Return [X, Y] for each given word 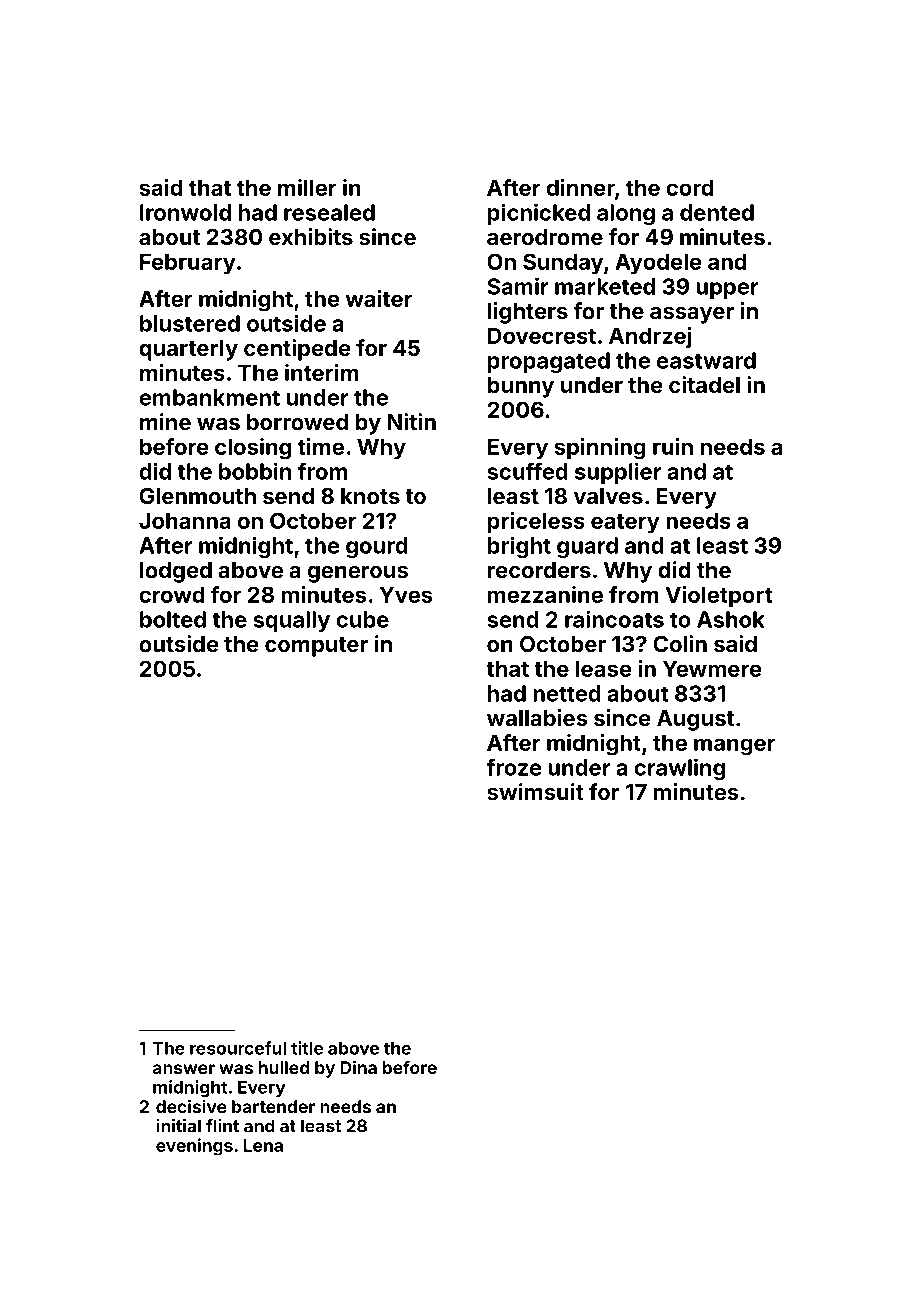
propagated [549, 362]
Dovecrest [542, 335]
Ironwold [185, 212]
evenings [194, 1147]
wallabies [537, 717]
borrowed [297, 422]
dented [717, 212]
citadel [704, 384]
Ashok [731, 619]
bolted [173, 619]
